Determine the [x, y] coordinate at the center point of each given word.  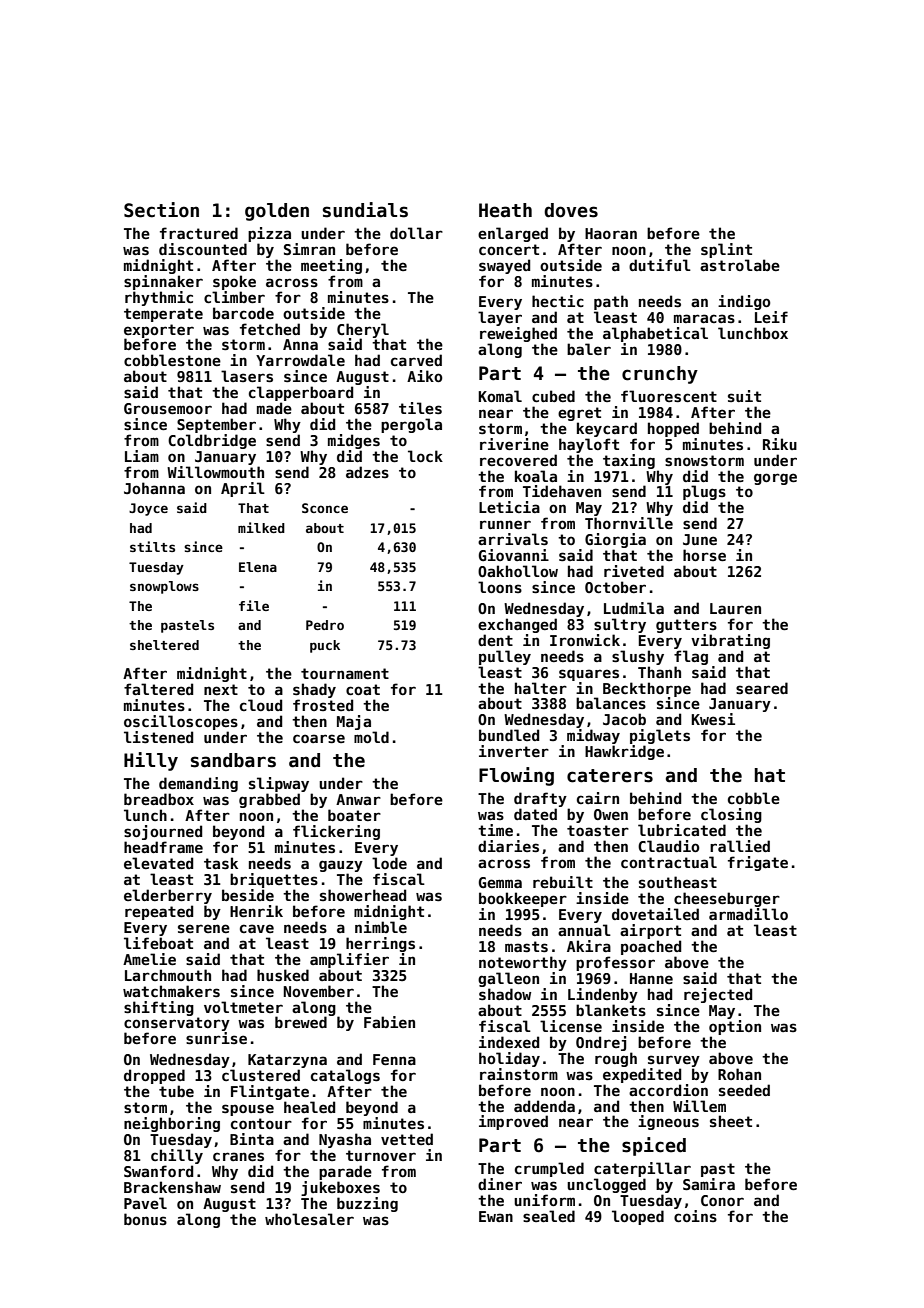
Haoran [611, 233]
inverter [514, 751]
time [495, 830]
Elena [258, 567]
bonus [145, 1219]
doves [571, 210]
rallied [740, 846]
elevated [158, 863]
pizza [269, 234]
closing [731, 815]
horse [704, 555]
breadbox [159, 799]
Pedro [325, 625]
